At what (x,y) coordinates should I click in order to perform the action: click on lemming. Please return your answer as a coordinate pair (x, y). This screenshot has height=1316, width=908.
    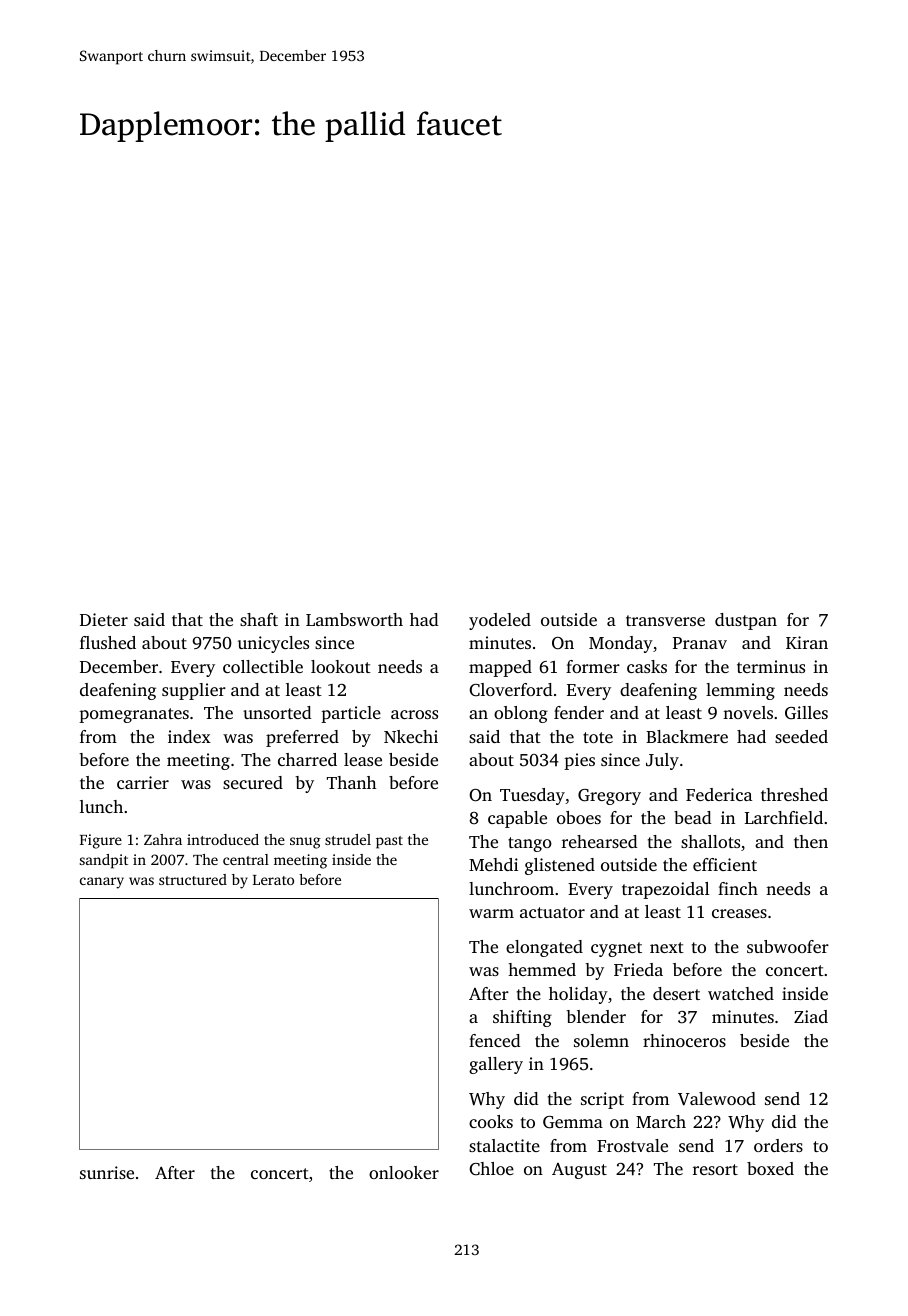
    Looking at the image, I should click on (740, 691).
